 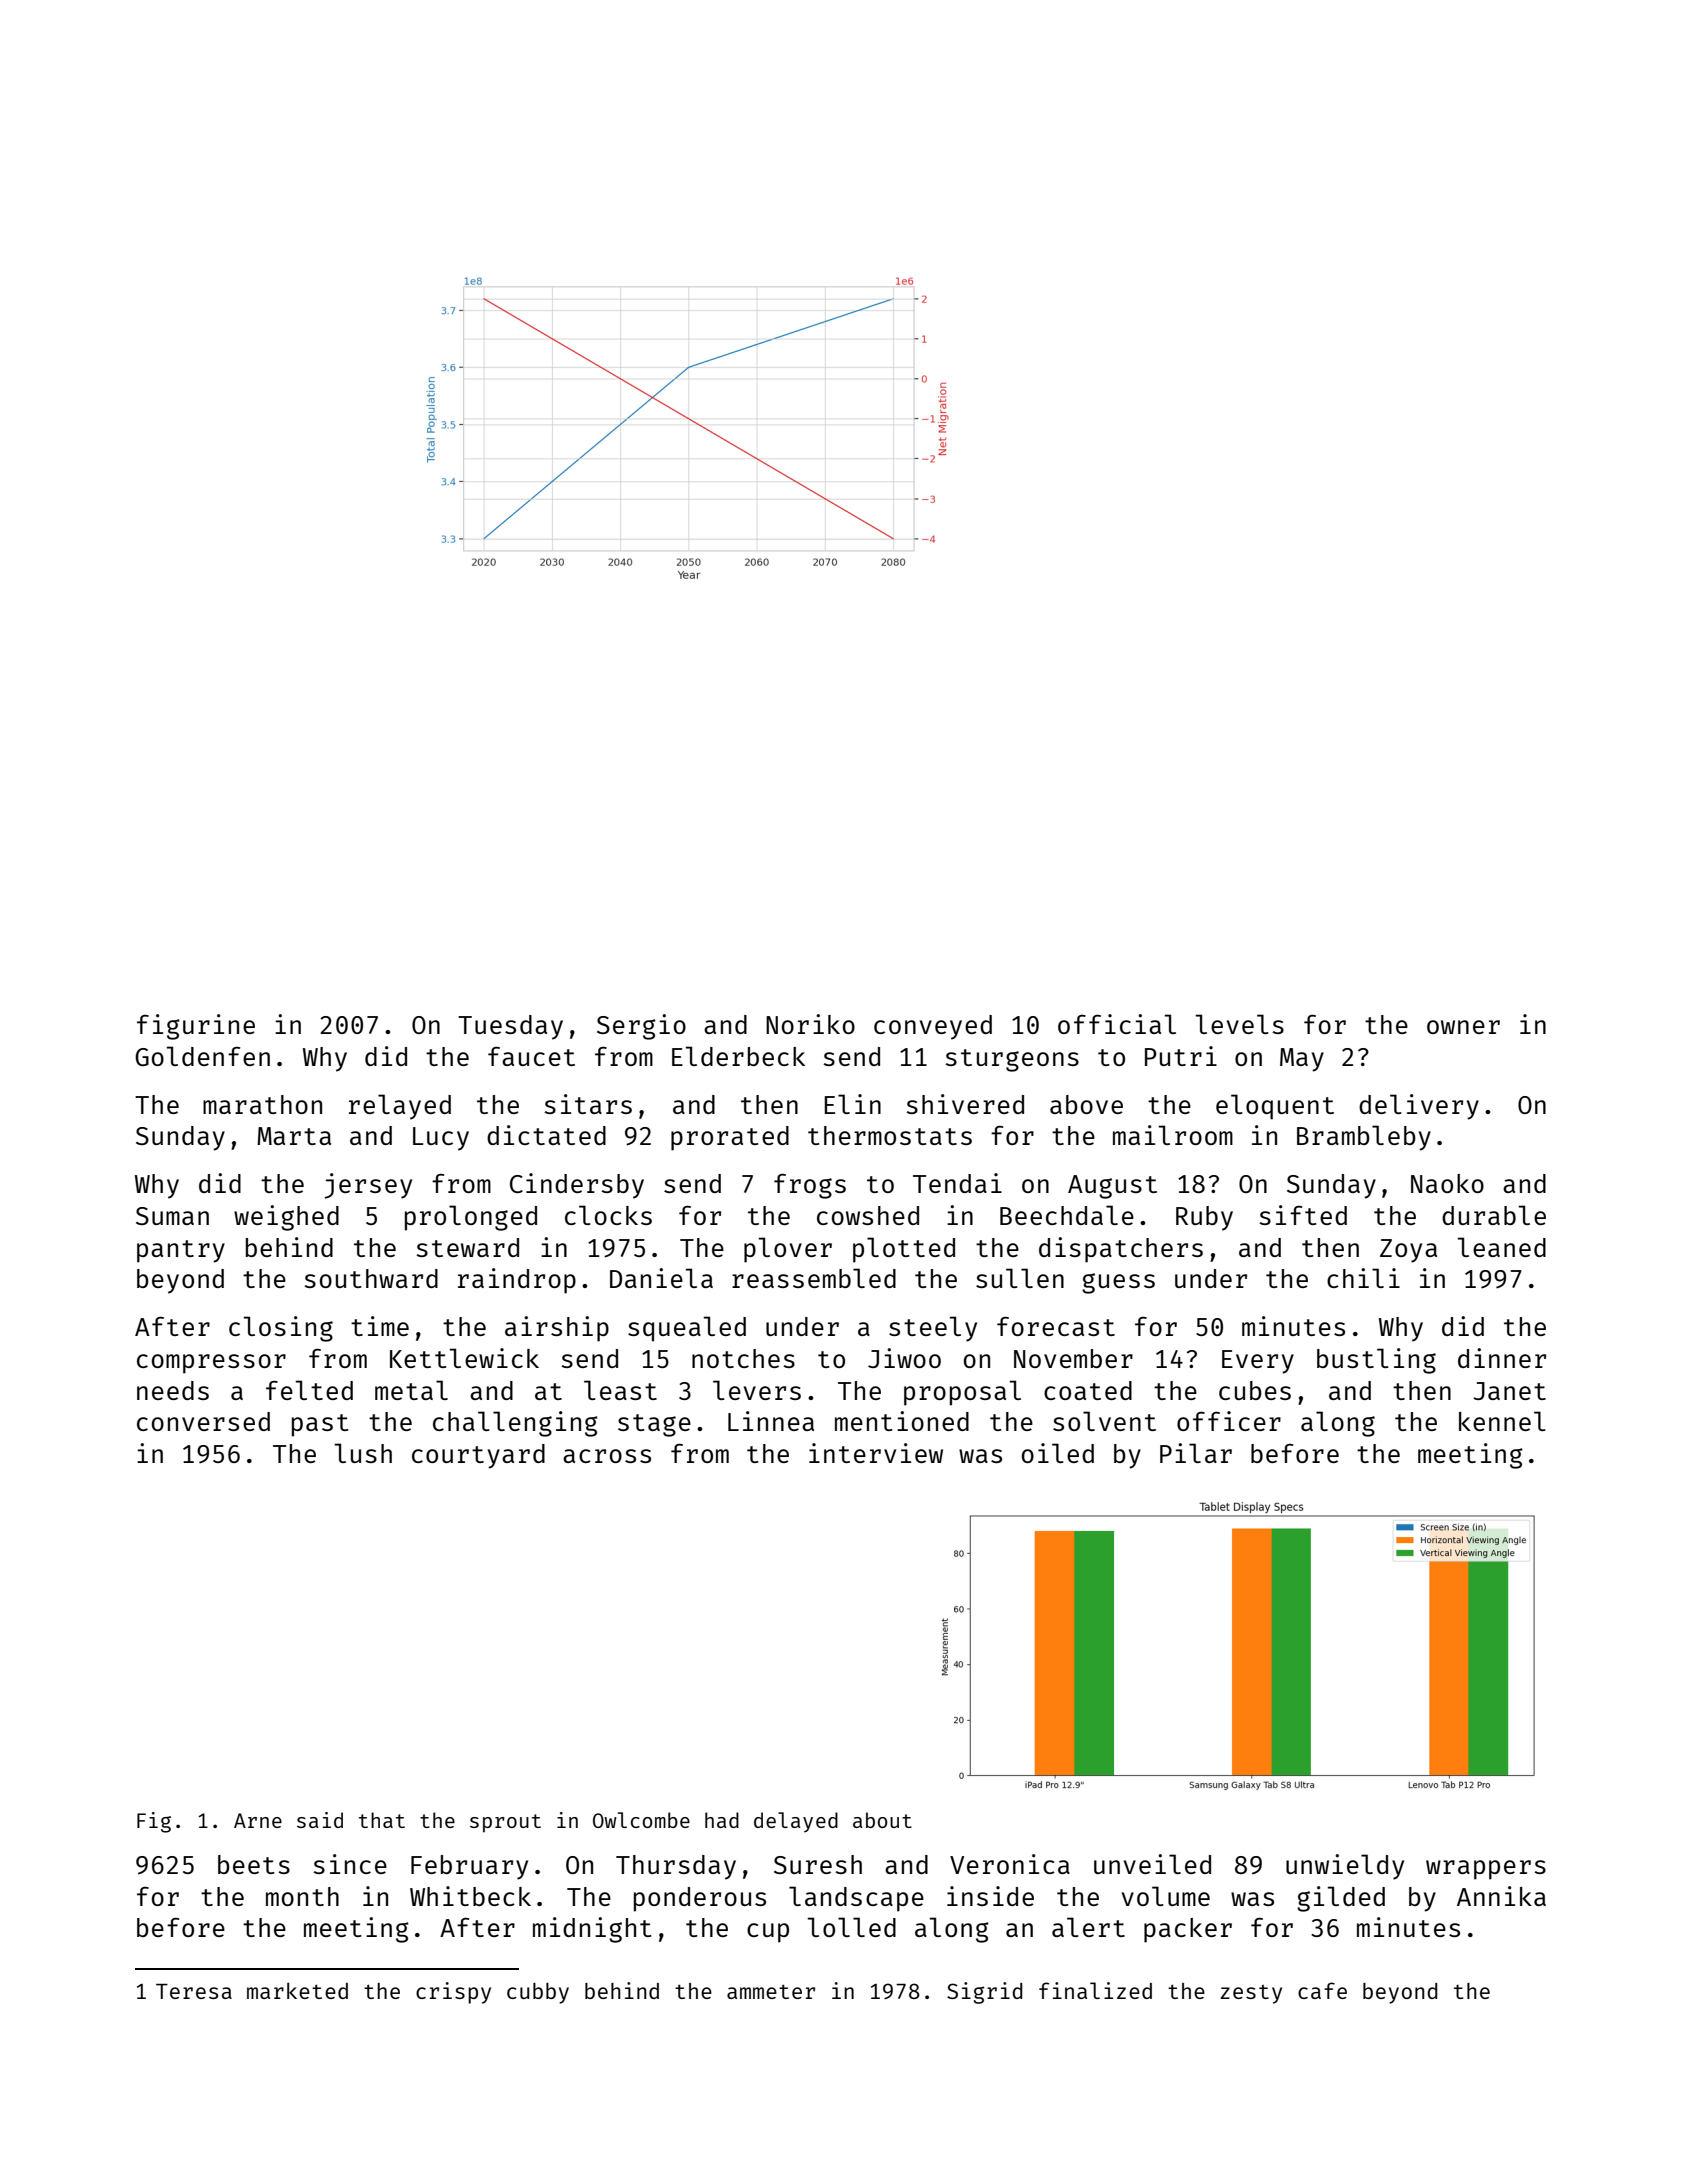 I want to click on eloquent, so click(x=1275, y=1107).
